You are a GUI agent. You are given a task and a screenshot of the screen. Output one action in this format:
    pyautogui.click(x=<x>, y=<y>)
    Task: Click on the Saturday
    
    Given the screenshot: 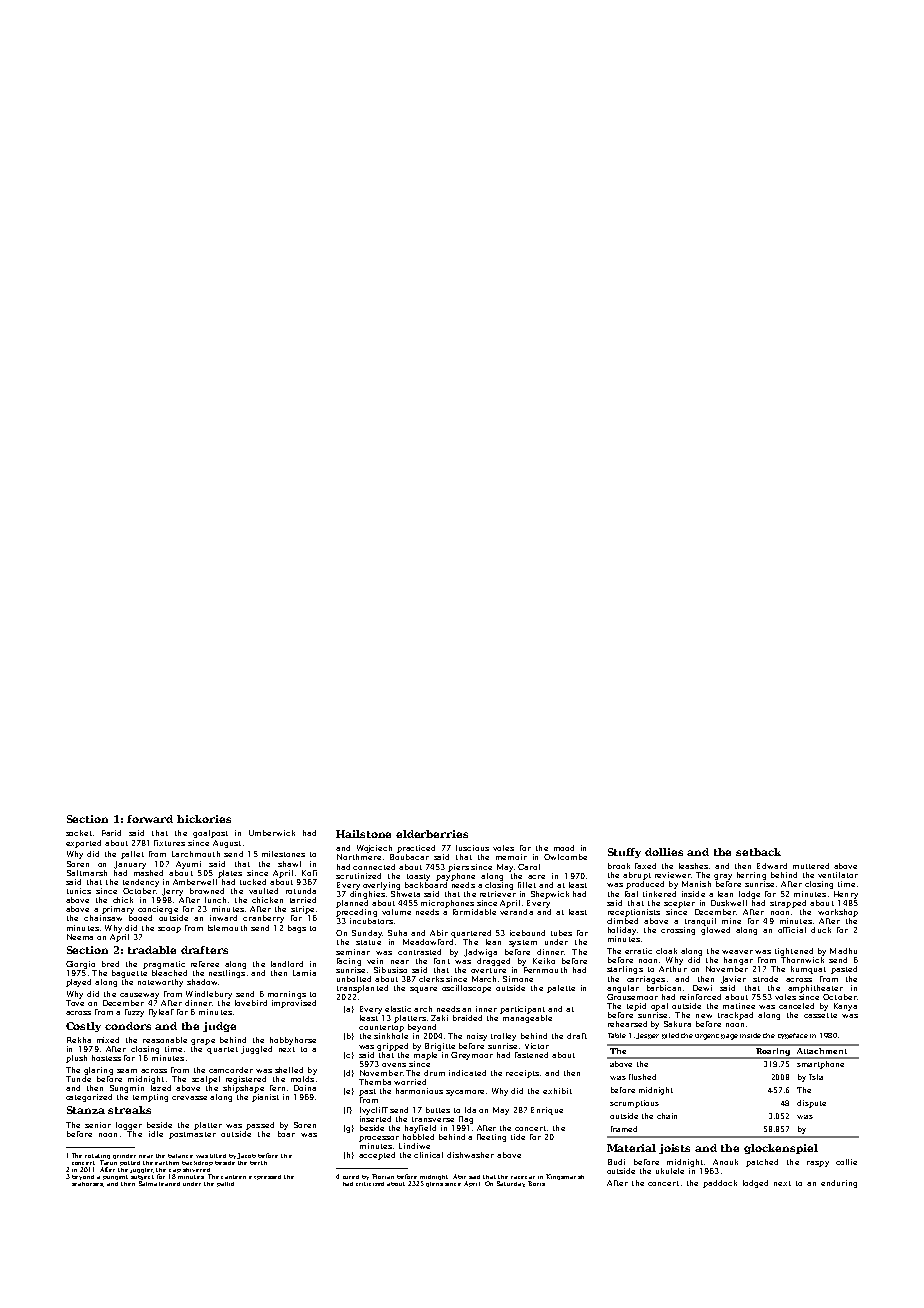 What is the action you would take?
    pyautogui.click(x=511, y=1184)
